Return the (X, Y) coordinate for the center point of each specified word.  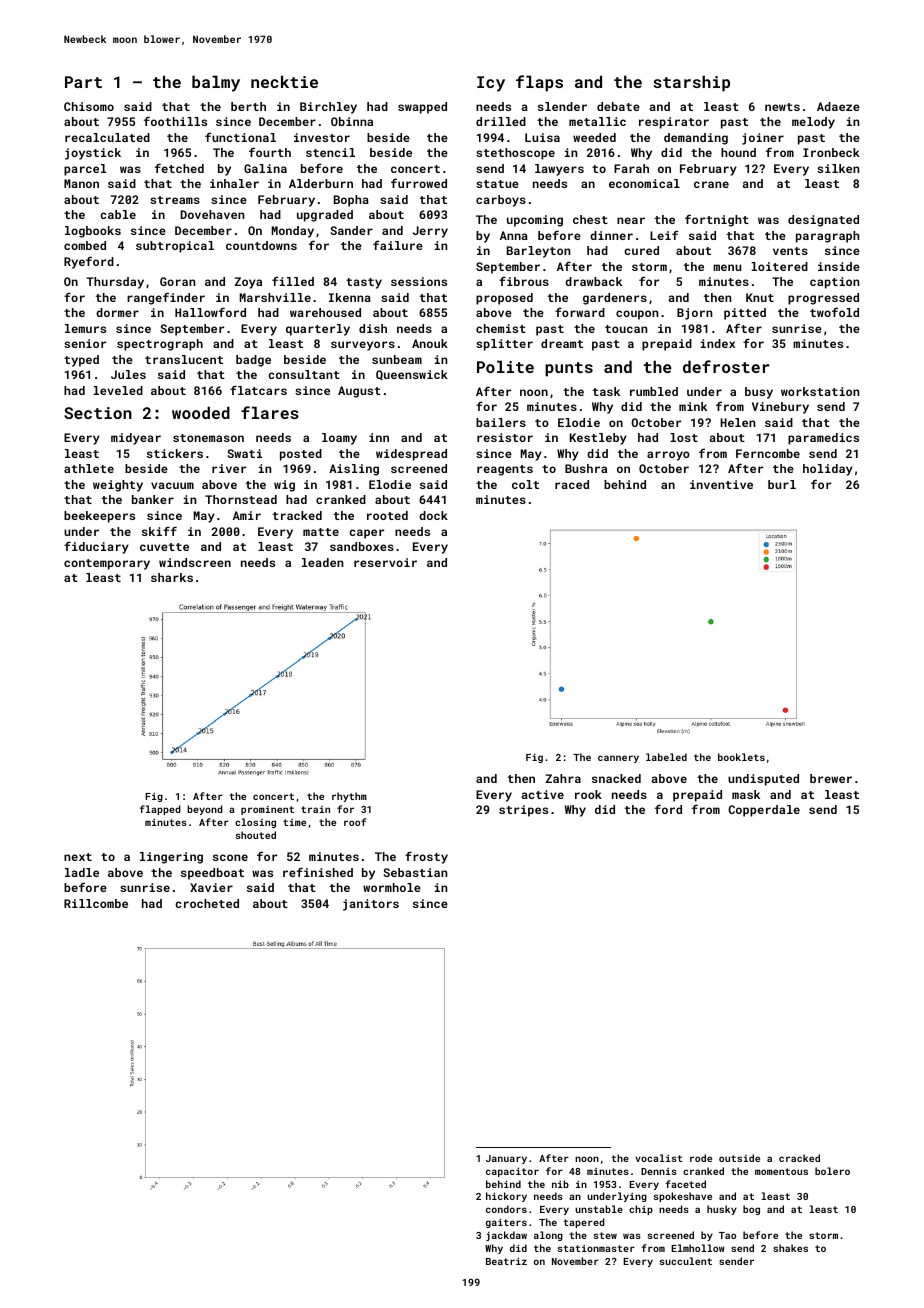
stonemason (208, 438)
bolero (832, 1171)
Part (83, 82)
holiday (828, 470)
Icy (491, 84)
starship (691, 83)
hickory (506, 1197)
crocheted (207, 903)
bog (751, 1210)
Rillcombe (96, 903)
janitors (371, 905)
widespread (411, 455)
